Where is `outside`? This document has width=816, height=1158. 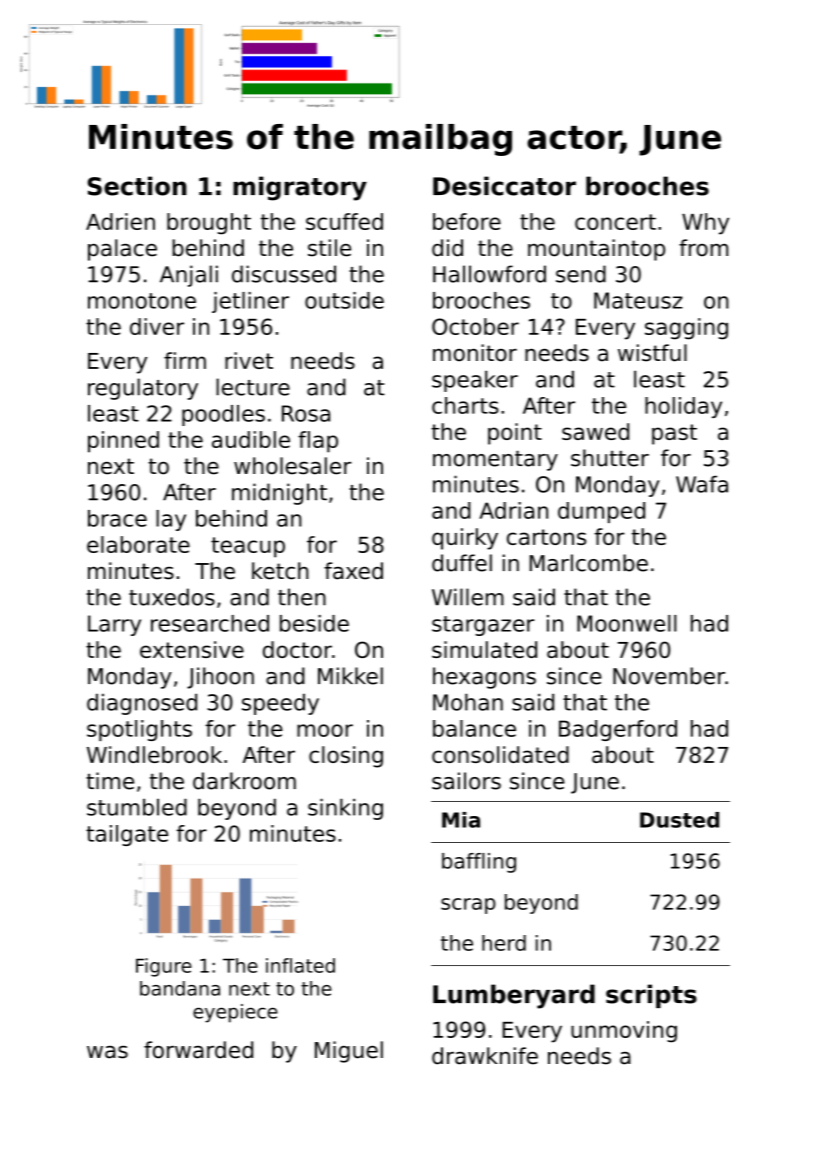 outside is located at coordinates (344, 300).
